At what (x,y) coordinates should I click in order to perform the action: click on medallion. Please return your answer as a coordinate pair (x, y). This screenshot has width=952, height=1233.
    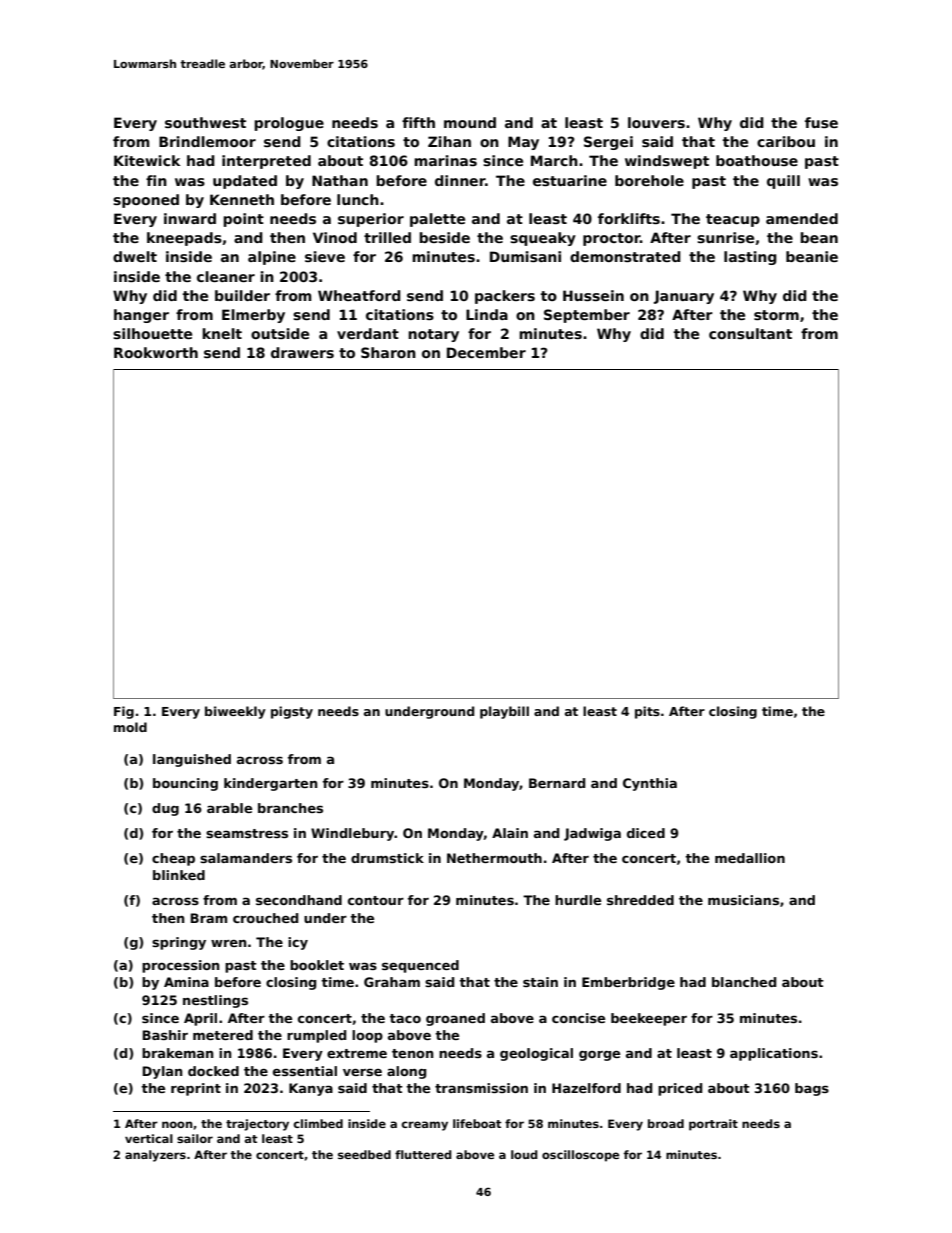
    Looking at the image, I should click on (750, 858).
